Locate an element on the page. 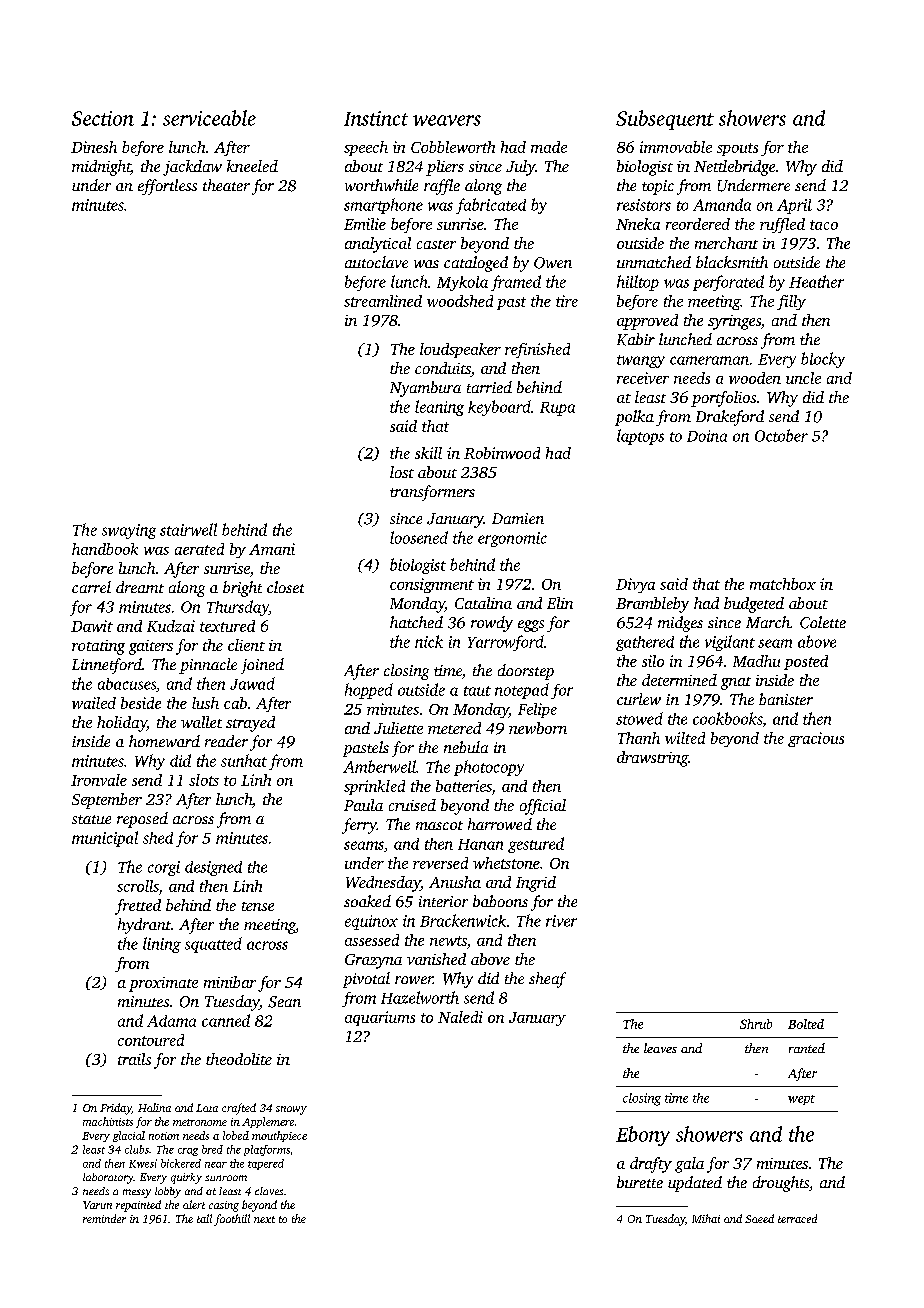 The image size is (924, 1308). curlew is located at coordinates (639, 699).
